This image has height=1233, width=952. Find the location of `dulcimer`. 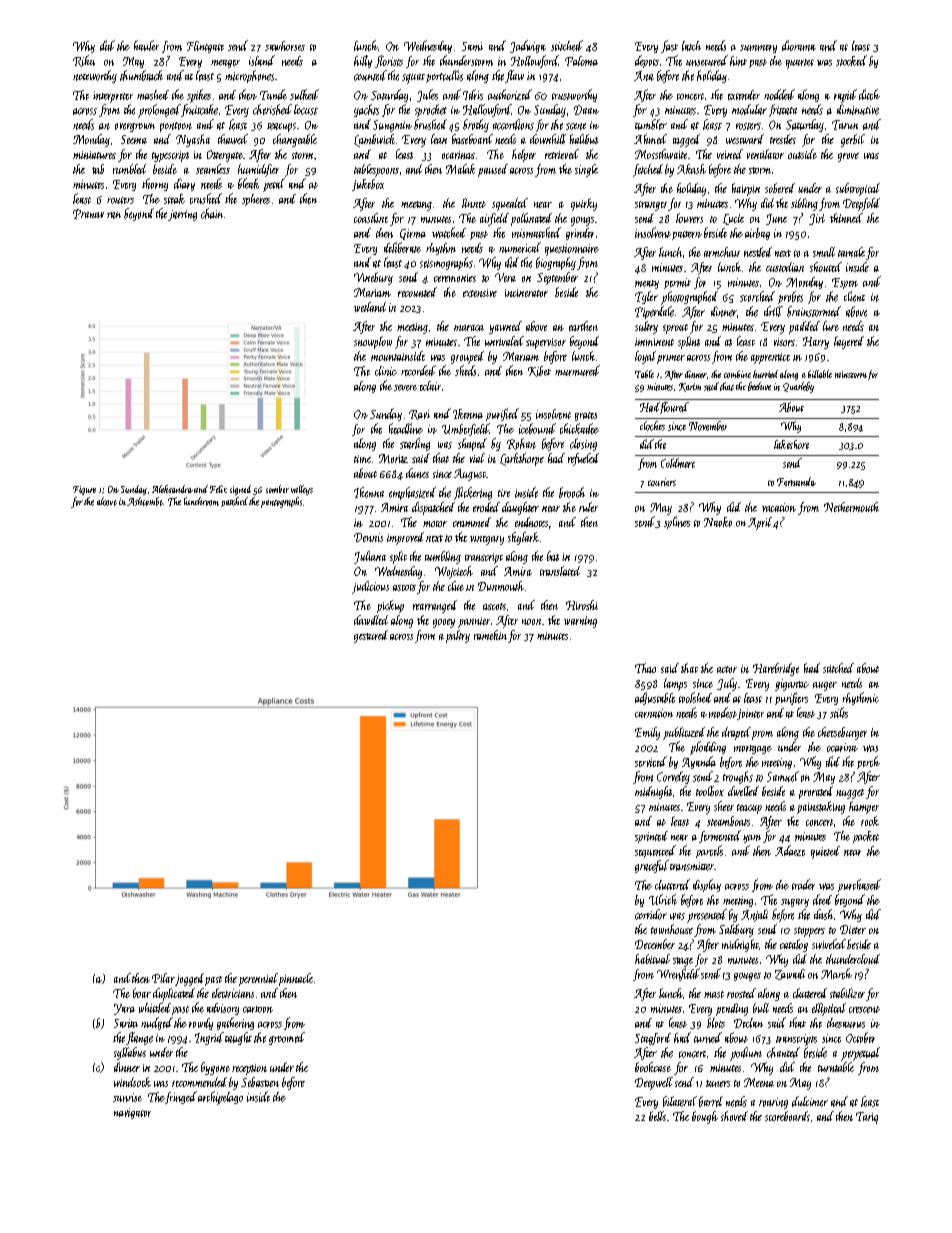

dulcimer is located at coordinates (810, 1101).
